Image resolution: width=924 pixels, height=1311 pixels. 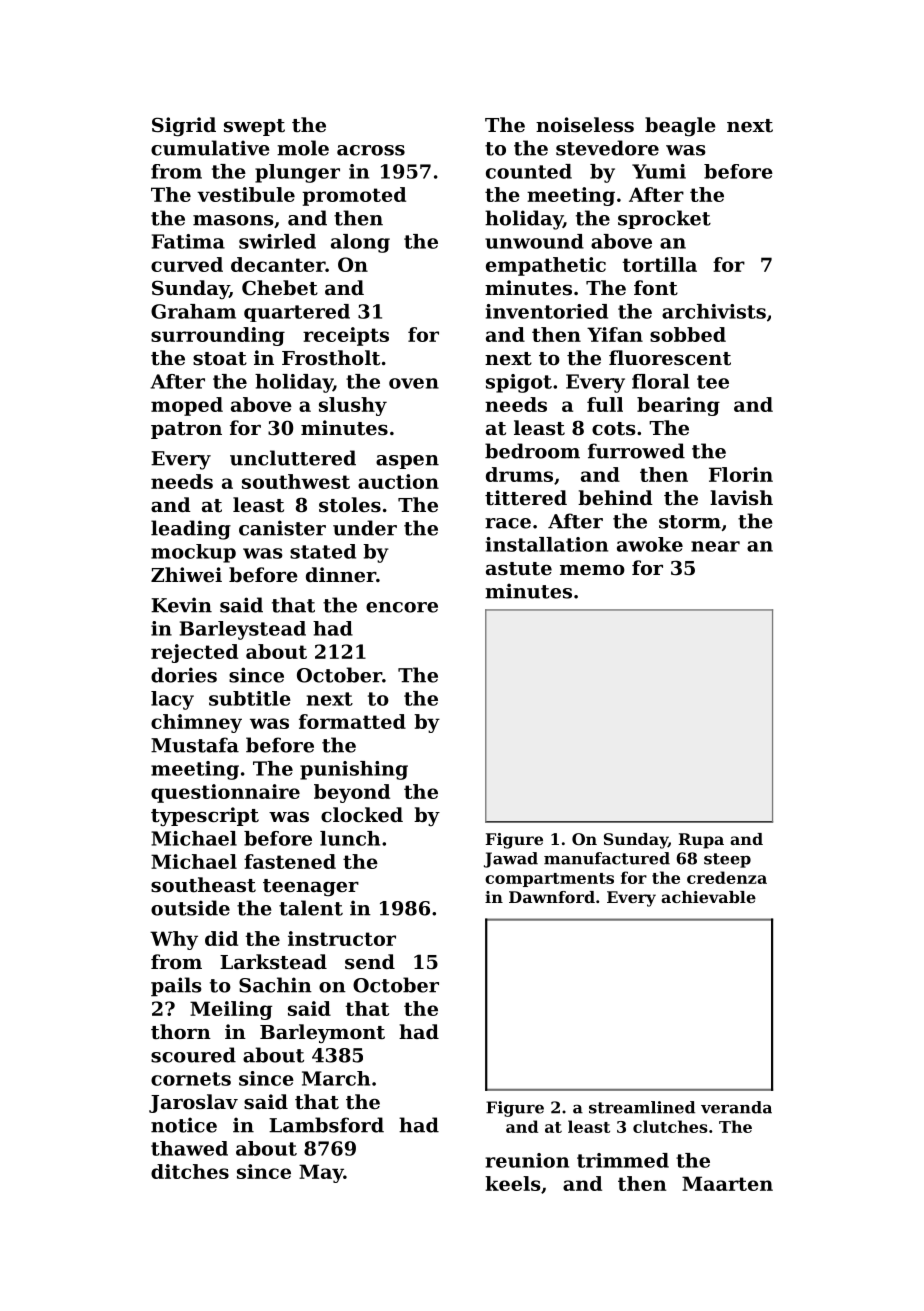 I want to click on near, so click(x=715, y=546).
